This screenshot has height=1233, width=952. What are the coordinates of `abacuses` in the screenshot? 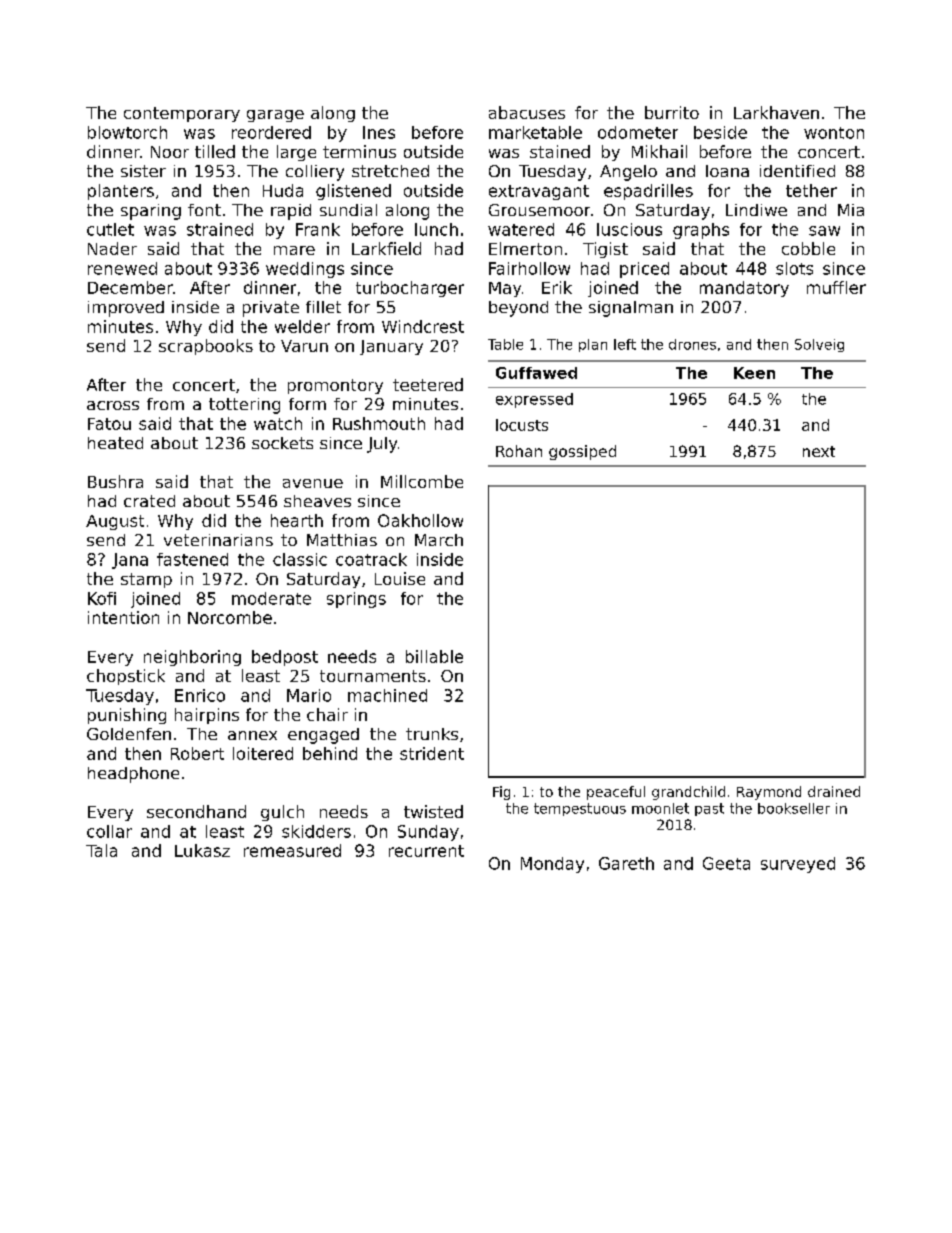 It's located at (527, 112).
